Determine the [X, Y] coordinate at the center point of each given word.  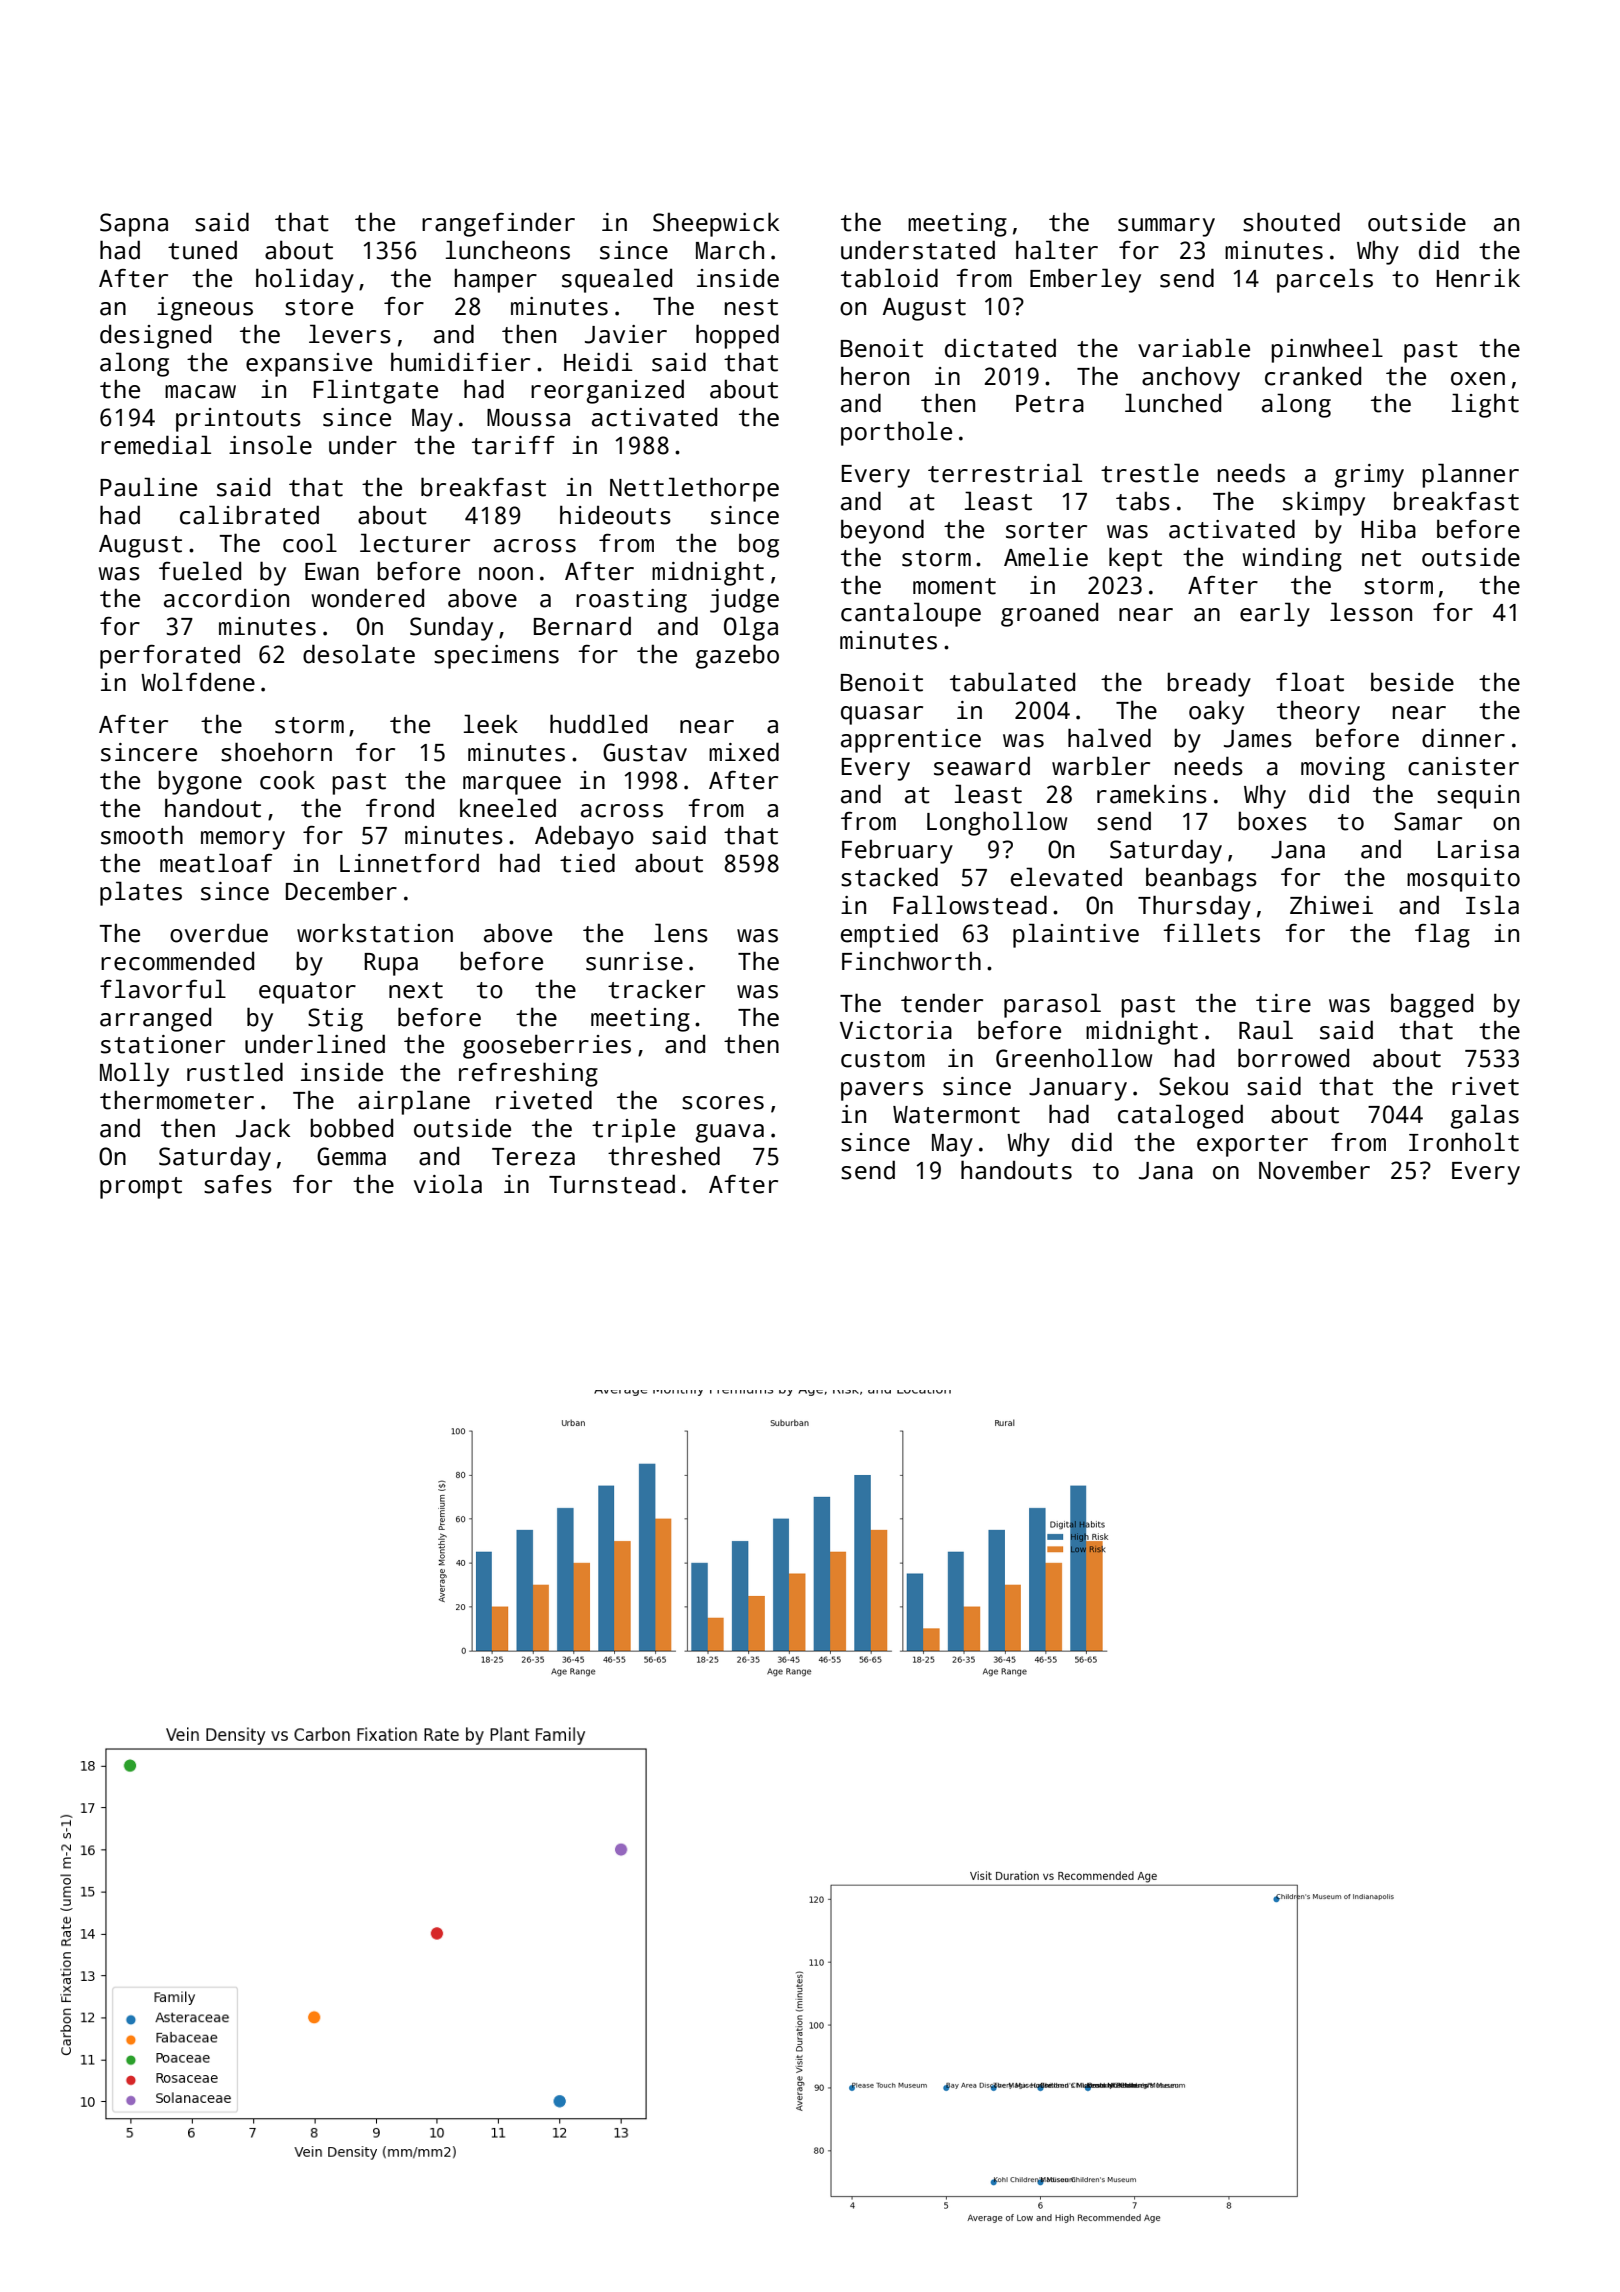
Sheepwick [716, 224]
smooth [142, 835]
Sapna [134, 225]
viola [448, 1184]
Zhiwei [1331, 905]
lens [681, 933]
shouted [1291, 222]
